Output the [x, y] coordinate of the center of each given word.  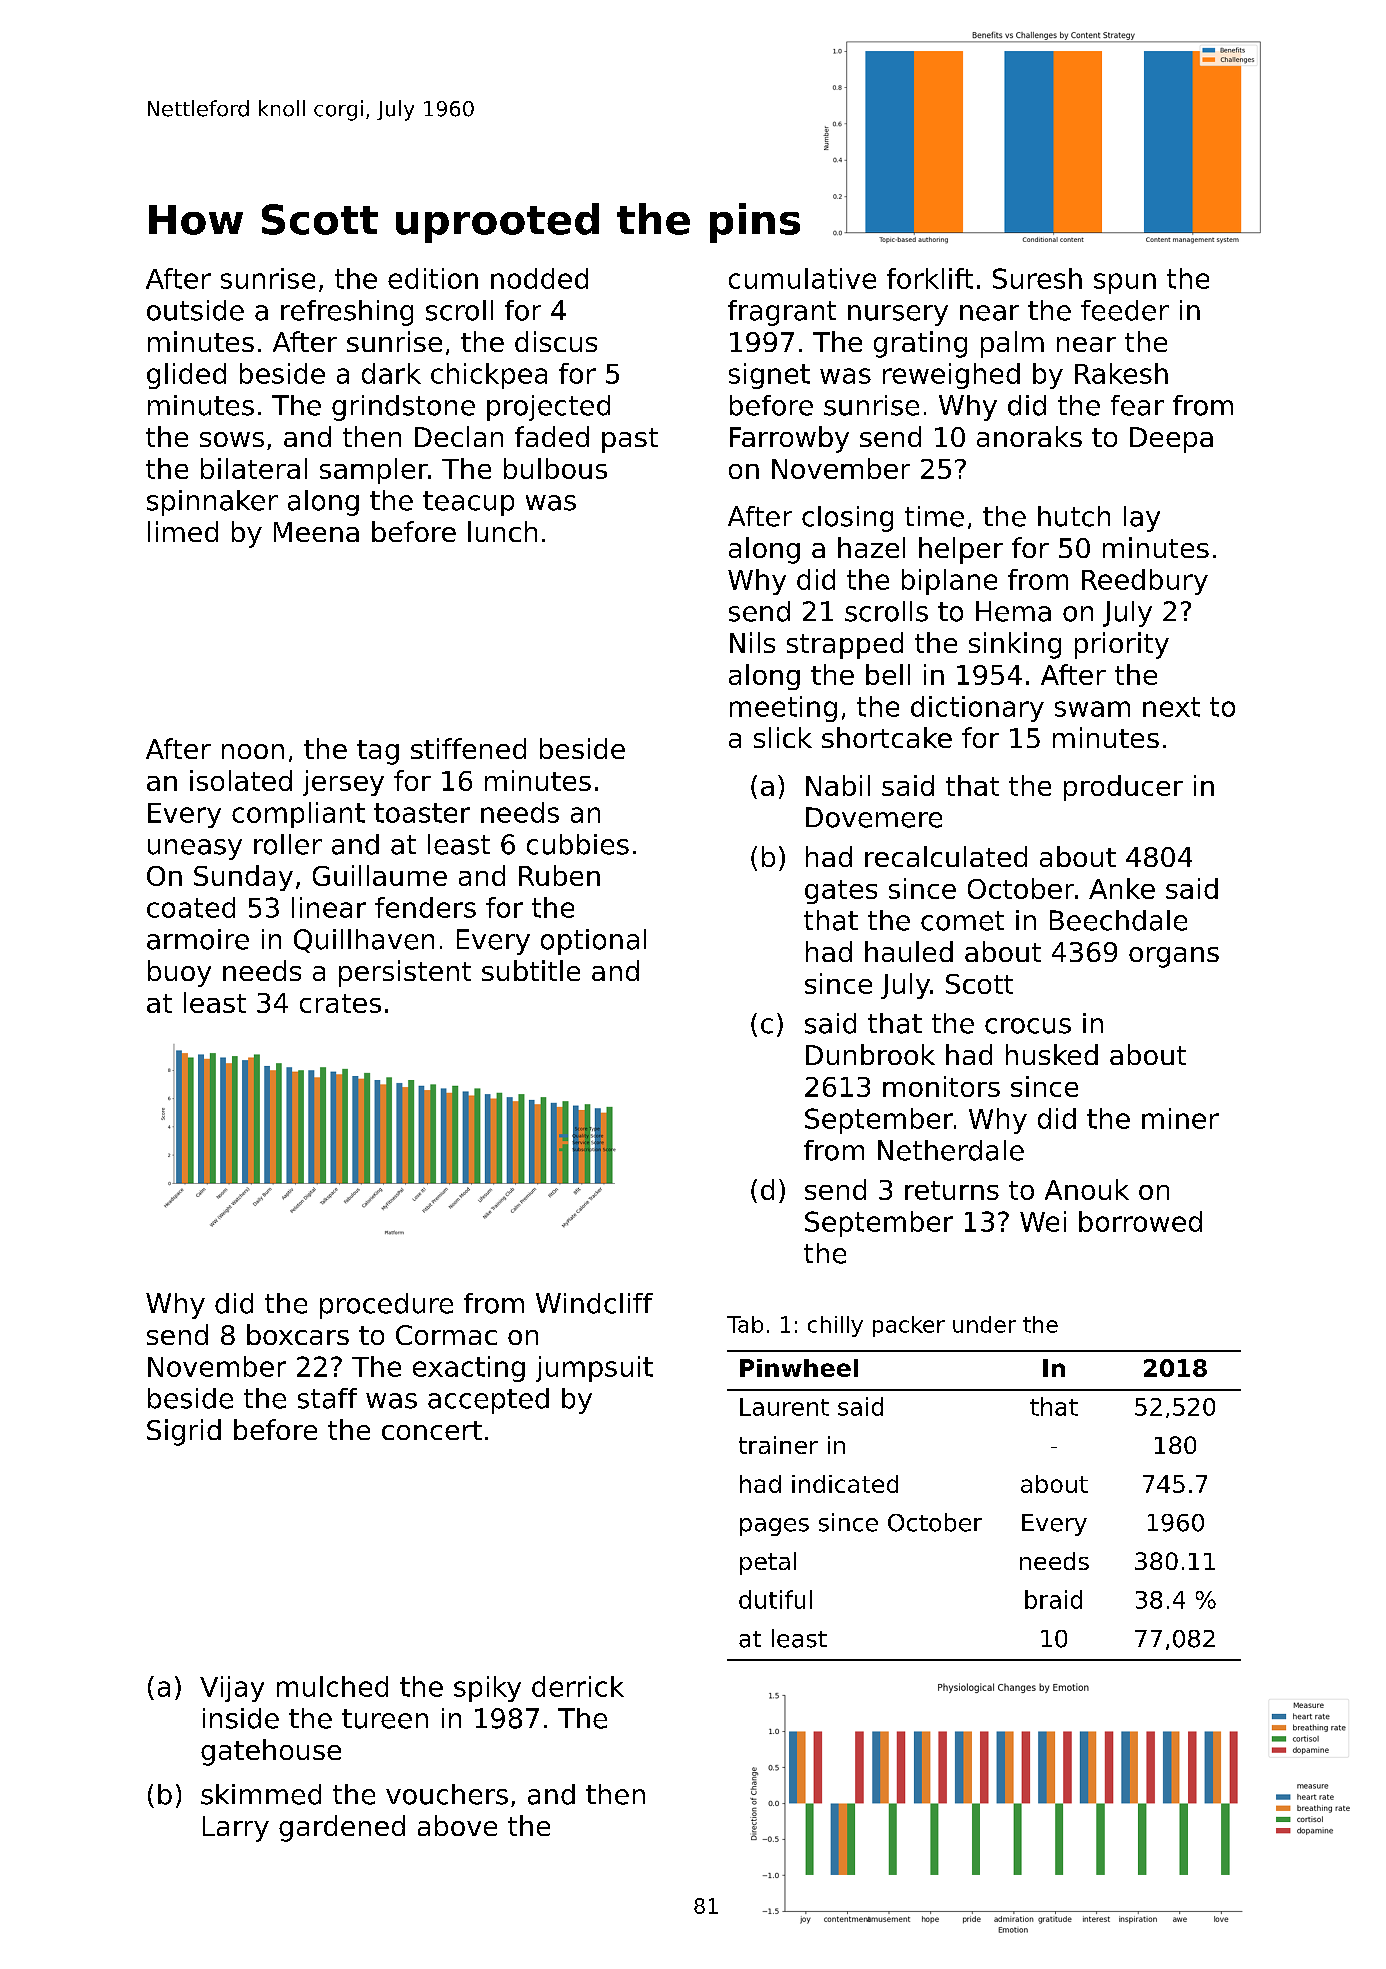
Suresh [1037, 278]
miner [1180, 1118]
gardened [342, 1828]
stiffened [468, 748]
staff [327, 1398]
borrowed [1140, 1221]
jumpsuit [594, 1369]
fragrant [782, 313]
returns [952, 1190]
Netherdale [951, 1150]
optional [593, 942]
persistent [405, 973]
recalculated [946, 856]
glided [186, 376]
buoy [179, 973]
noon [253, 751]
